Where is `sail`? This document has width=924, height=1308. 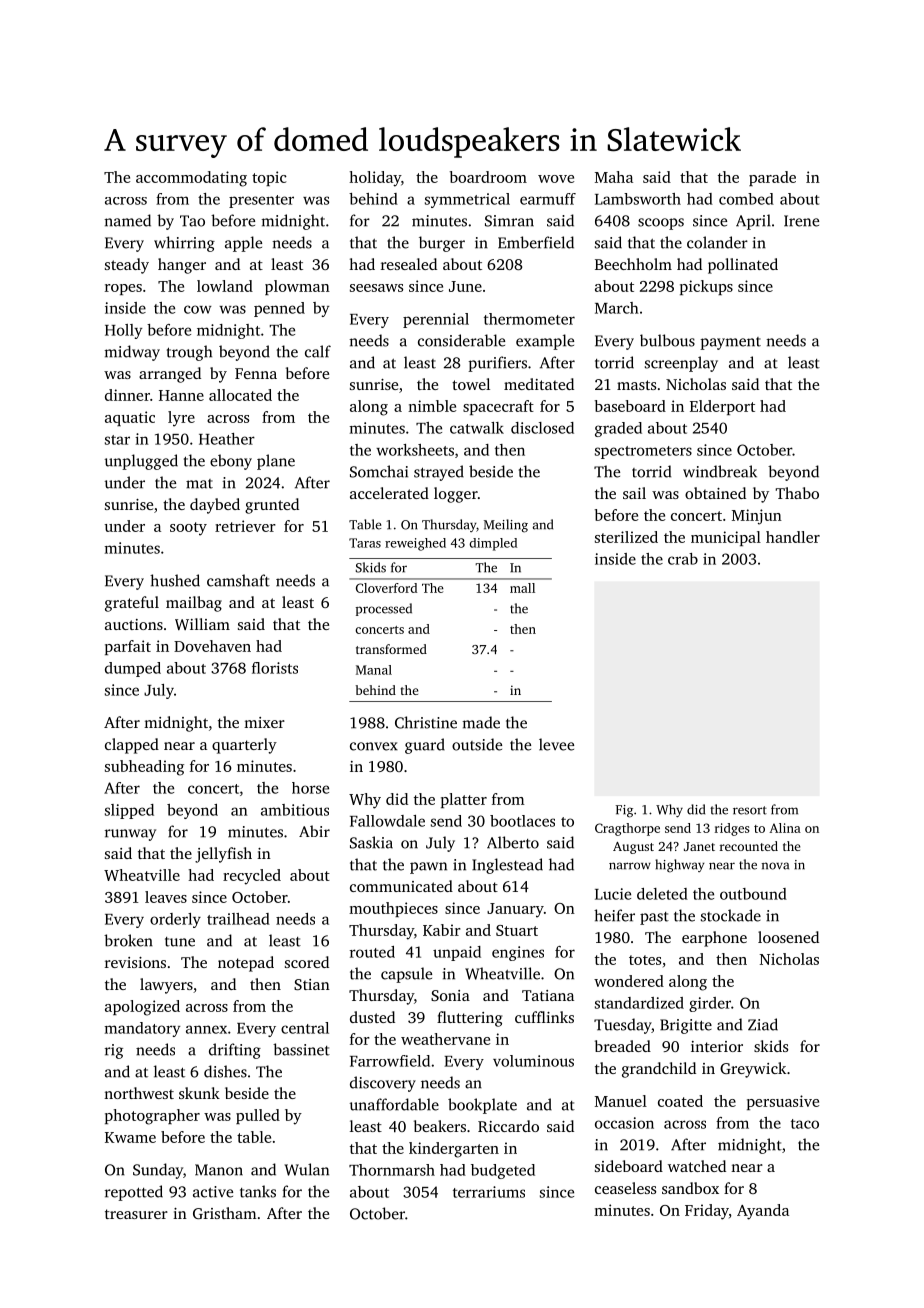
sail is located at coordinates (634, 493).
